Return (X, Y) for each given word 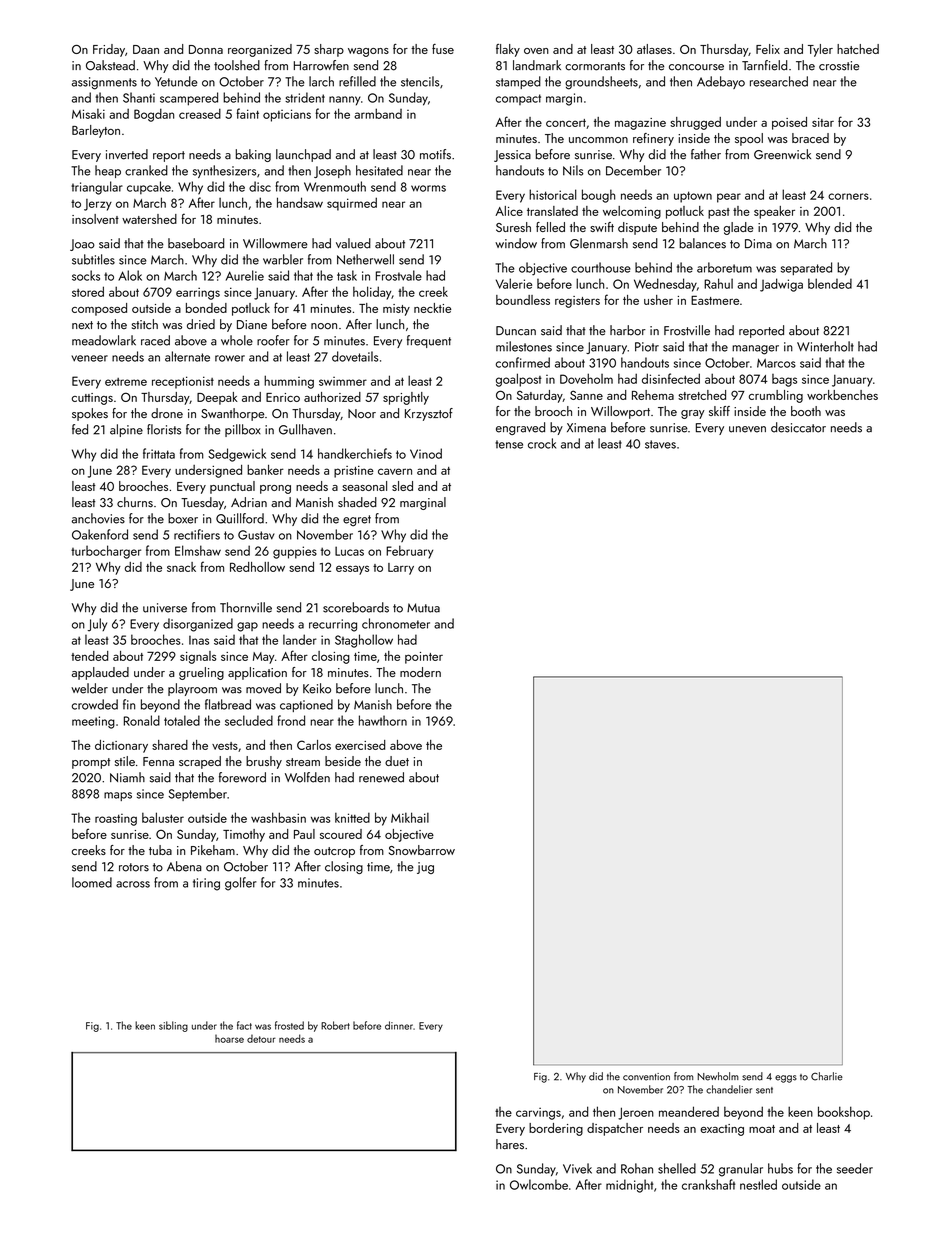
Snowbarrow (422, 850)
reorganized (260, 50)
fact (244, 1025)
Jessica (512, 156)
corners (848, 196)
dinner (399, 1025)
